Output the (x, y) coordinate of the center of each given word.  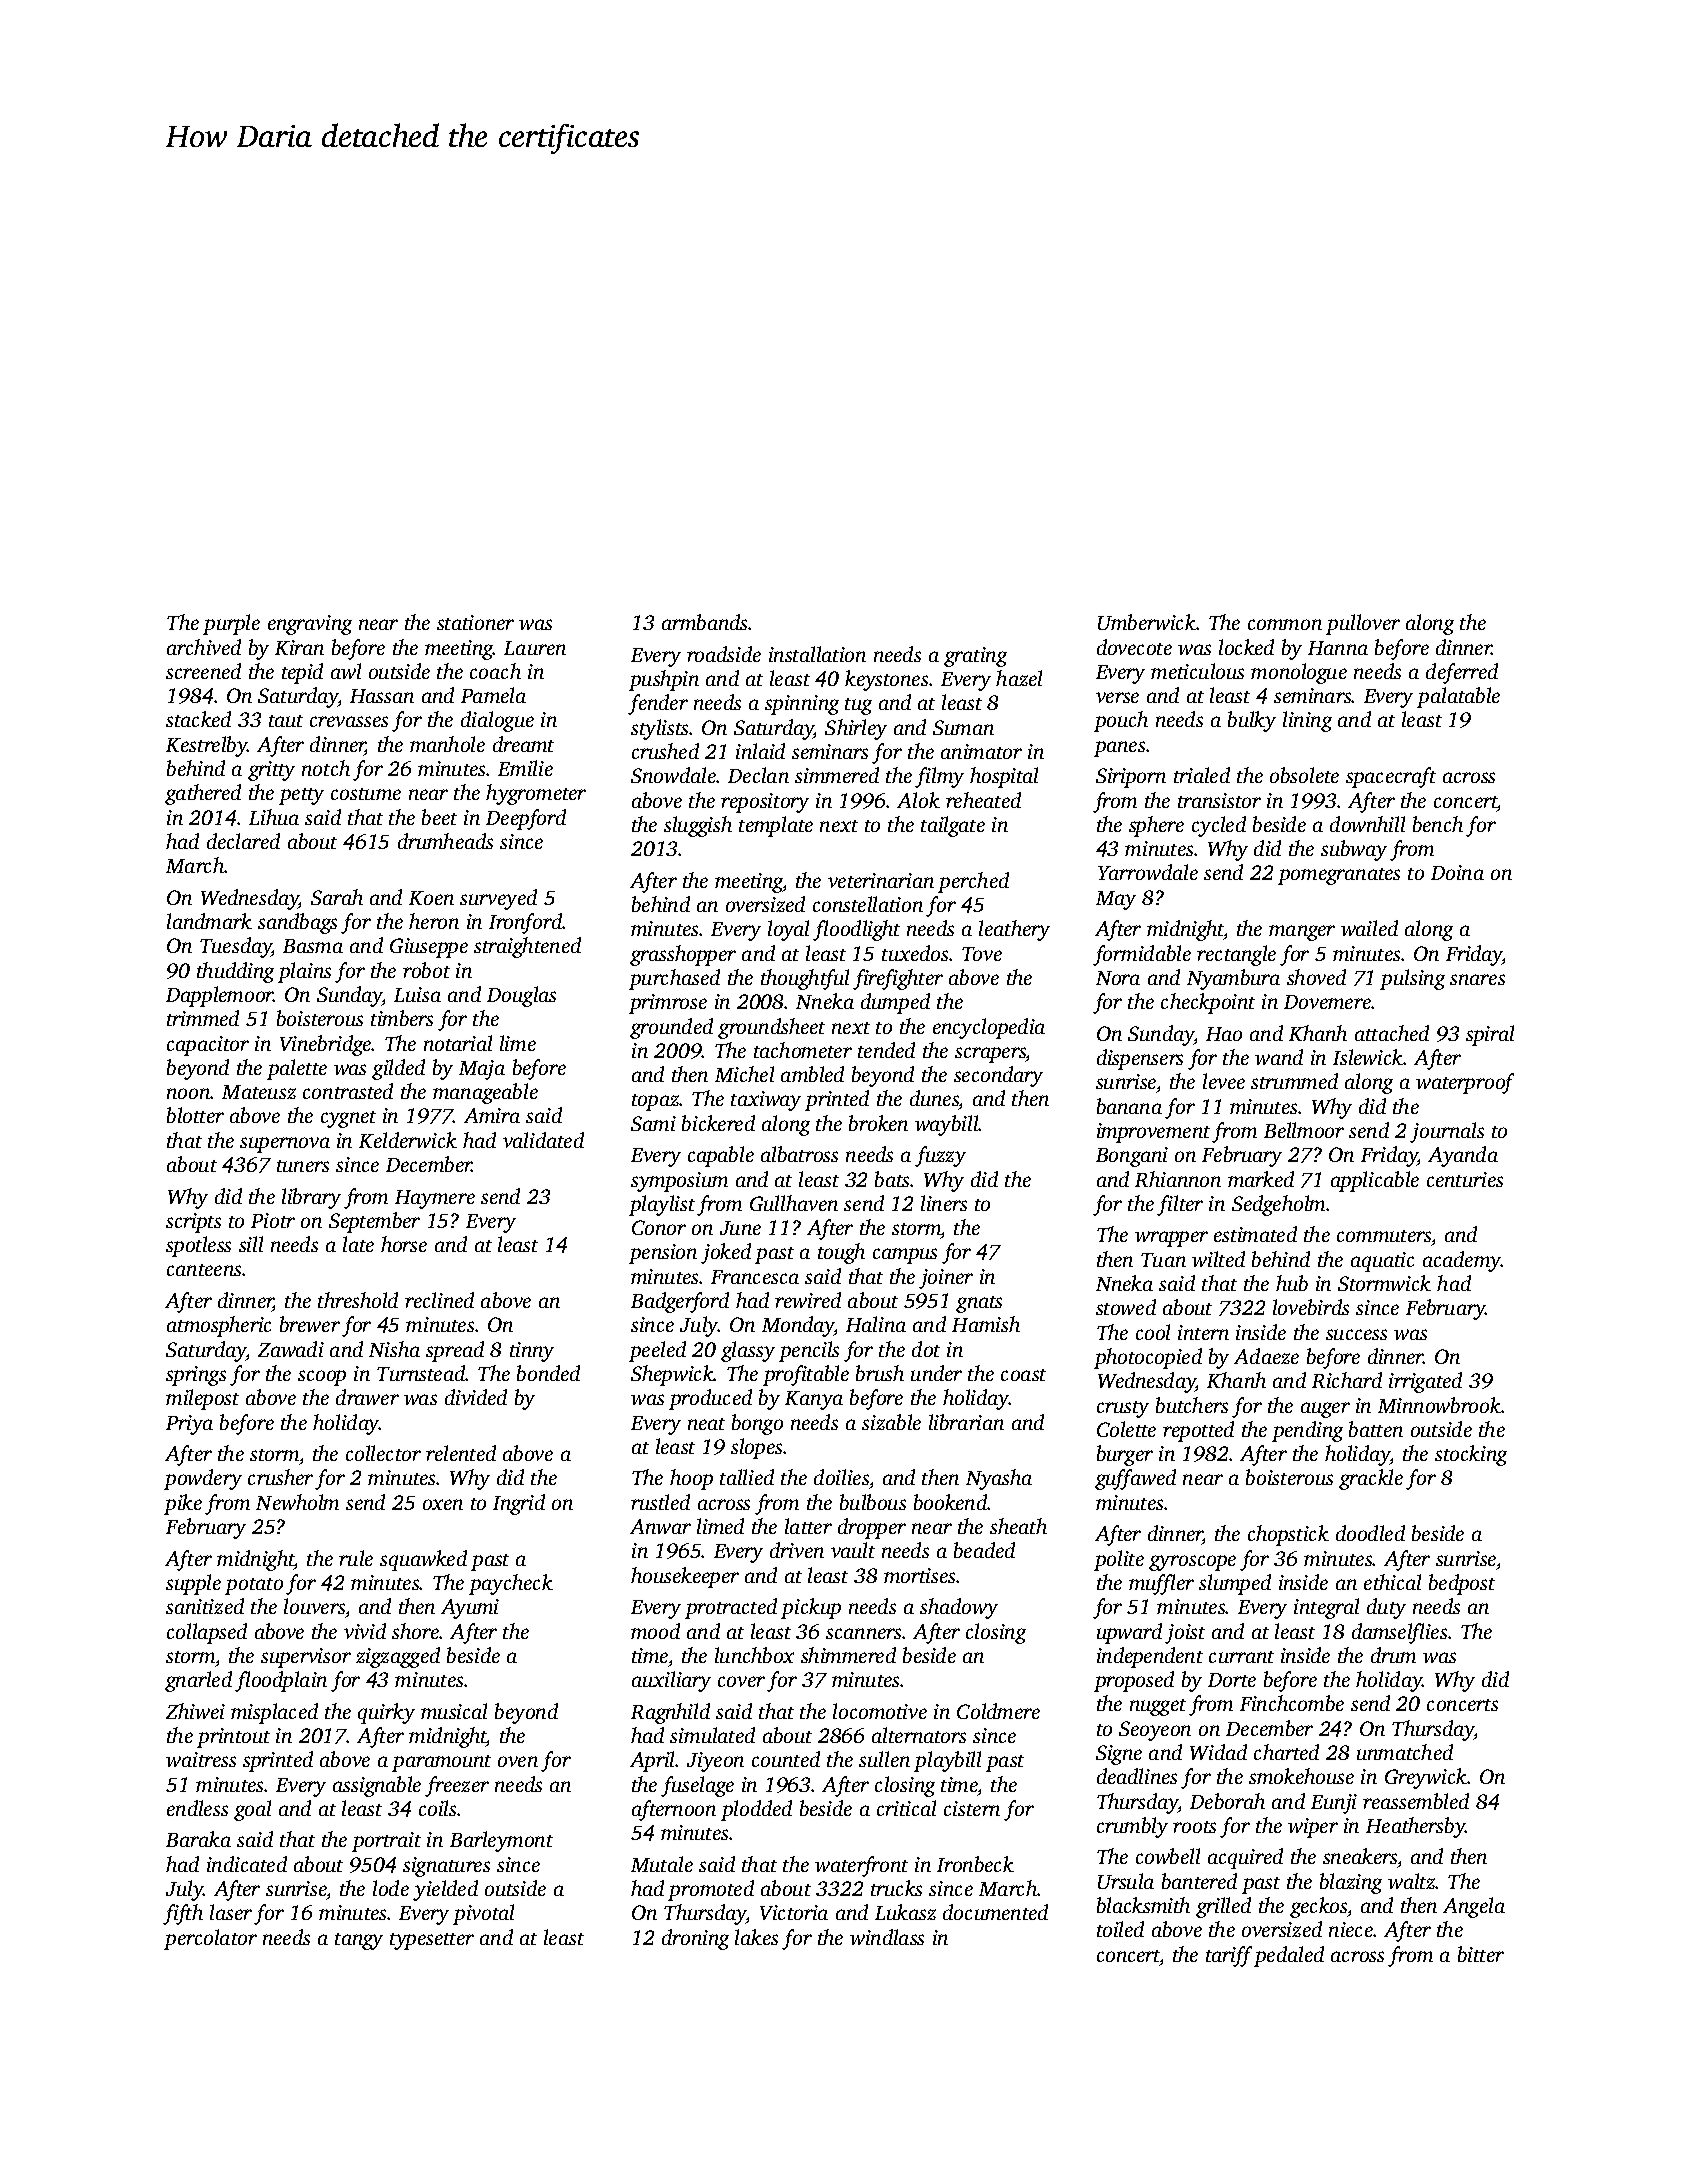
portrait (386, 1842)
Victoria (794, 1912)
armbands (705, 622)
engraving (310, 625)
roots (1194, 1827)
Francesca (755, 1277)
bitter (1481, 1954)
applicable (1375, 1181)
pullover (1363, 624)
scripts (193, 1223)
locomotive (880, 1711)
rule (356, 1558)
